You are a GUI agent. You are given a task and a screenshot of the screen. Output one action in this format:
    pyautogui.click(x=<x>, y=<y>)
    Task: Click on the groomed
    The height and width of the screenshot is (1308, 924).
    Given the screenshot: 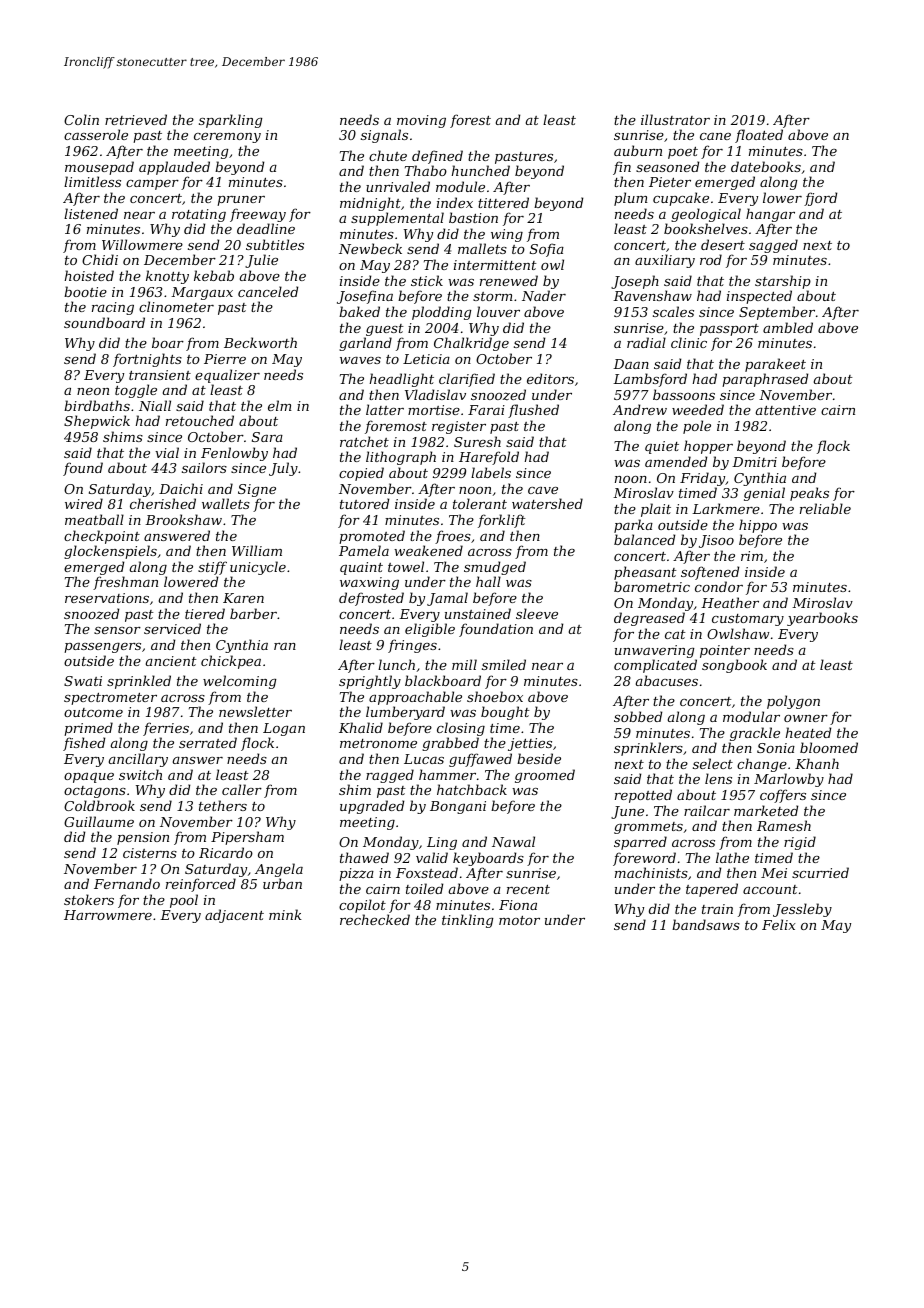 What is the action you would take?
    pyautogui.click(x=545, y=776)
